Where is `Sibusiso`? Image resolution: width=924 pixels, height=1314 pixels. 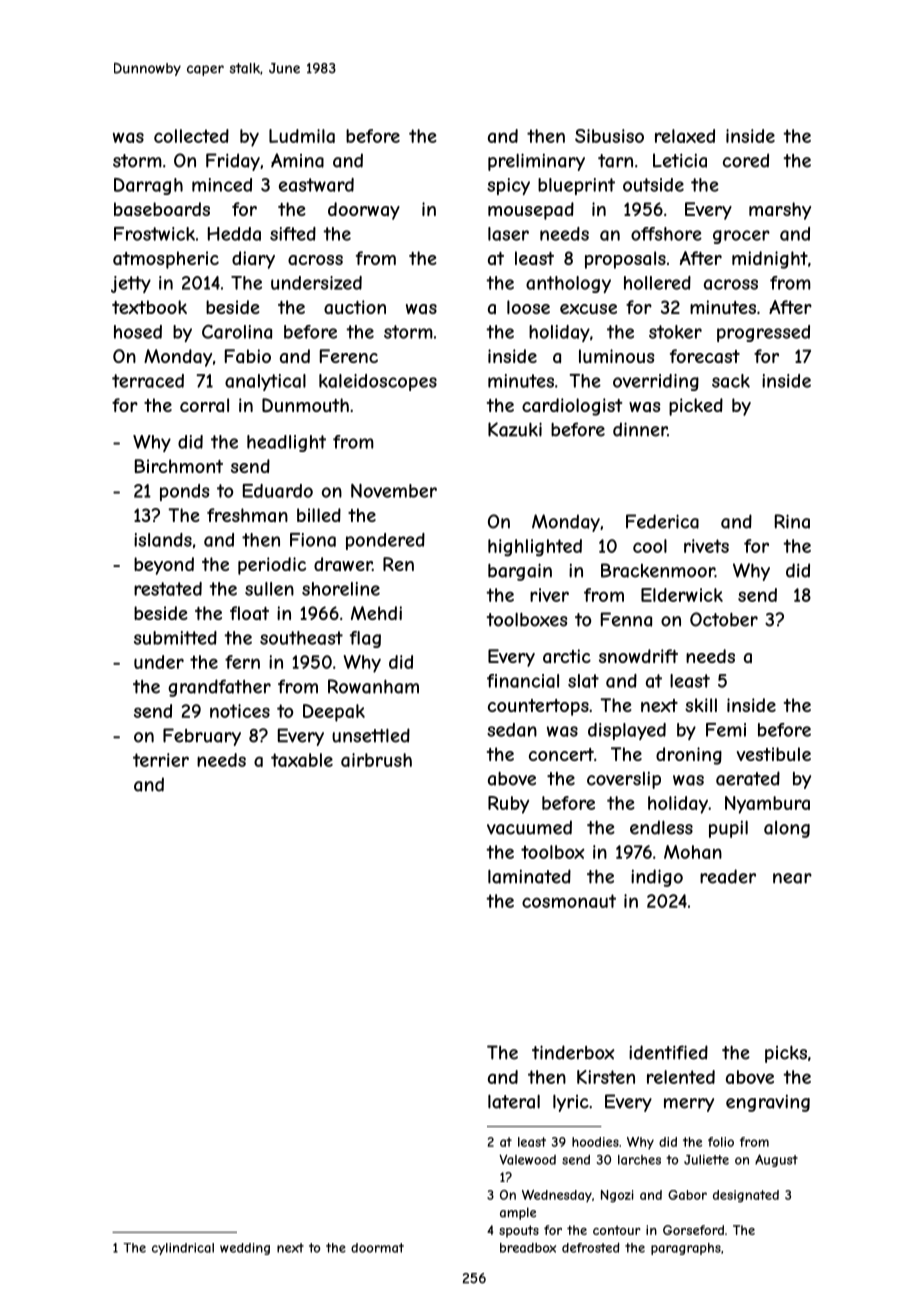 Sibusiso is located at coordinates (609, 136).
